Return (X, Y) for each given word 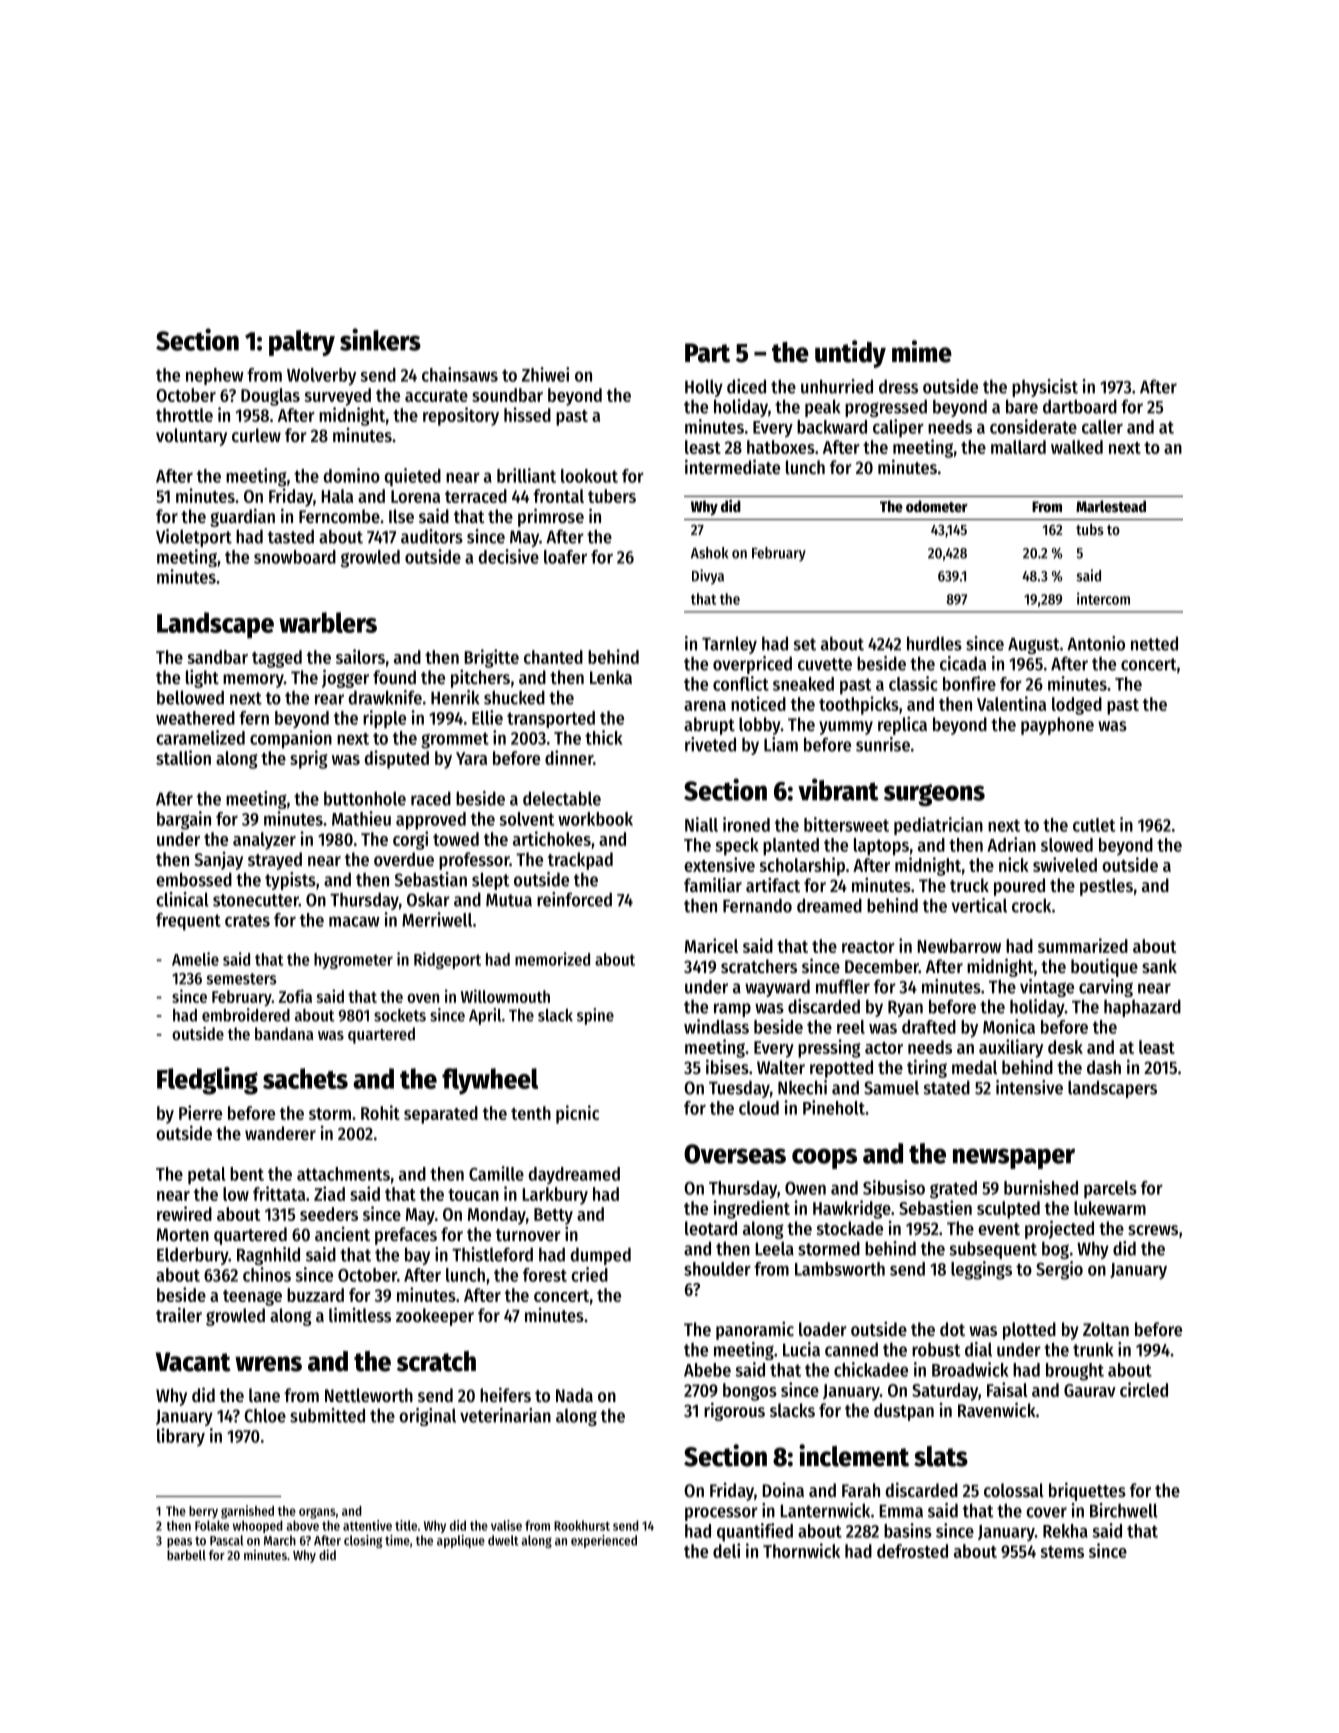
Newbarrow (959, 946)
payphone (1057, 726)
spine (595, 1016)
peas (179, 1543)
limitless (360, 1314)
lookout (589, 476)
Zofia (295, 996)
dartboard (1080, 406)
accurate (436, 396)
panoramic (755, 1330)
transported (551, 719)
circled (1144, 1389)
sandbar (217, 657)
